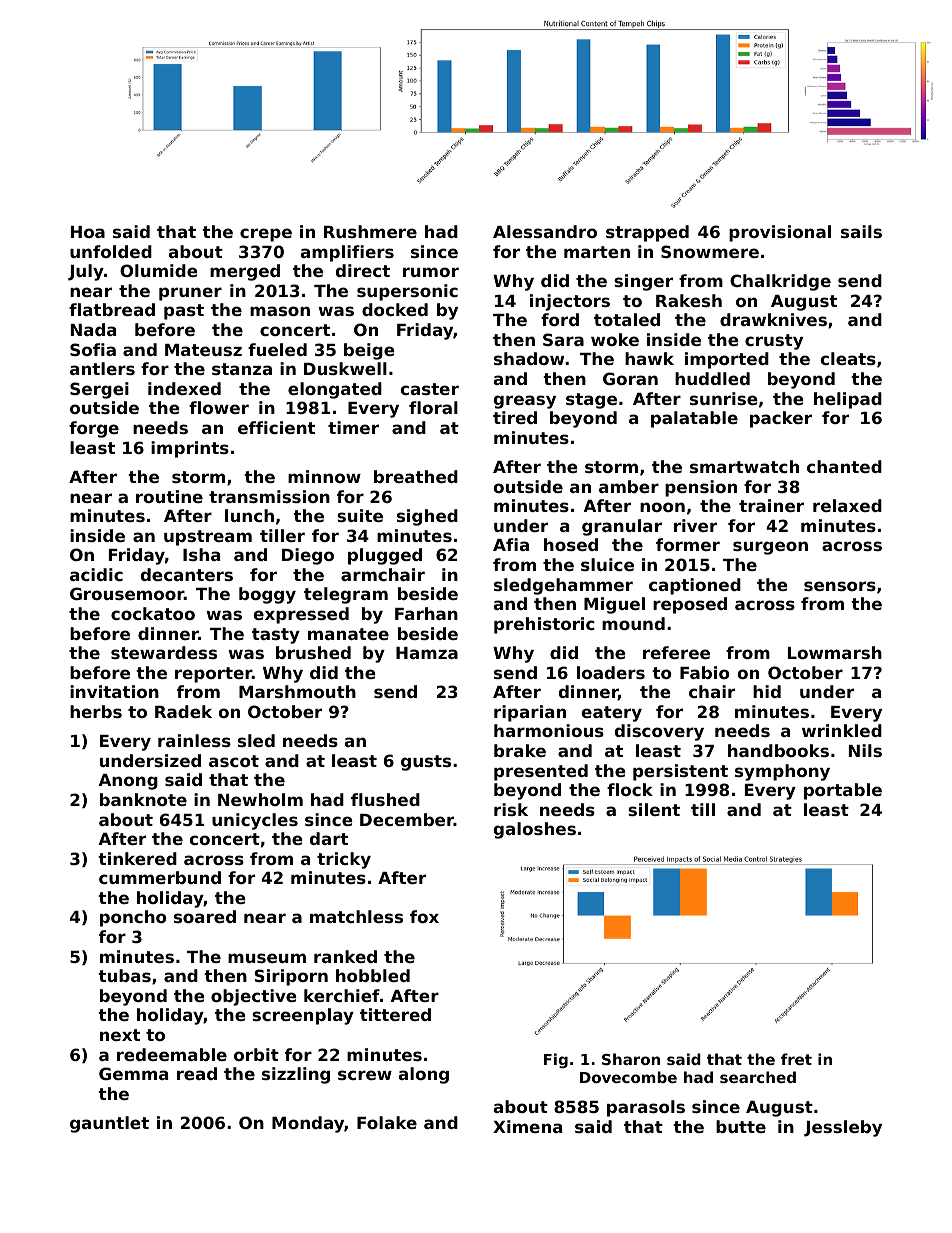  What do you see at coordinates (187, 574) in the image?
I see `decanters` at bounding box center [187, 574].
